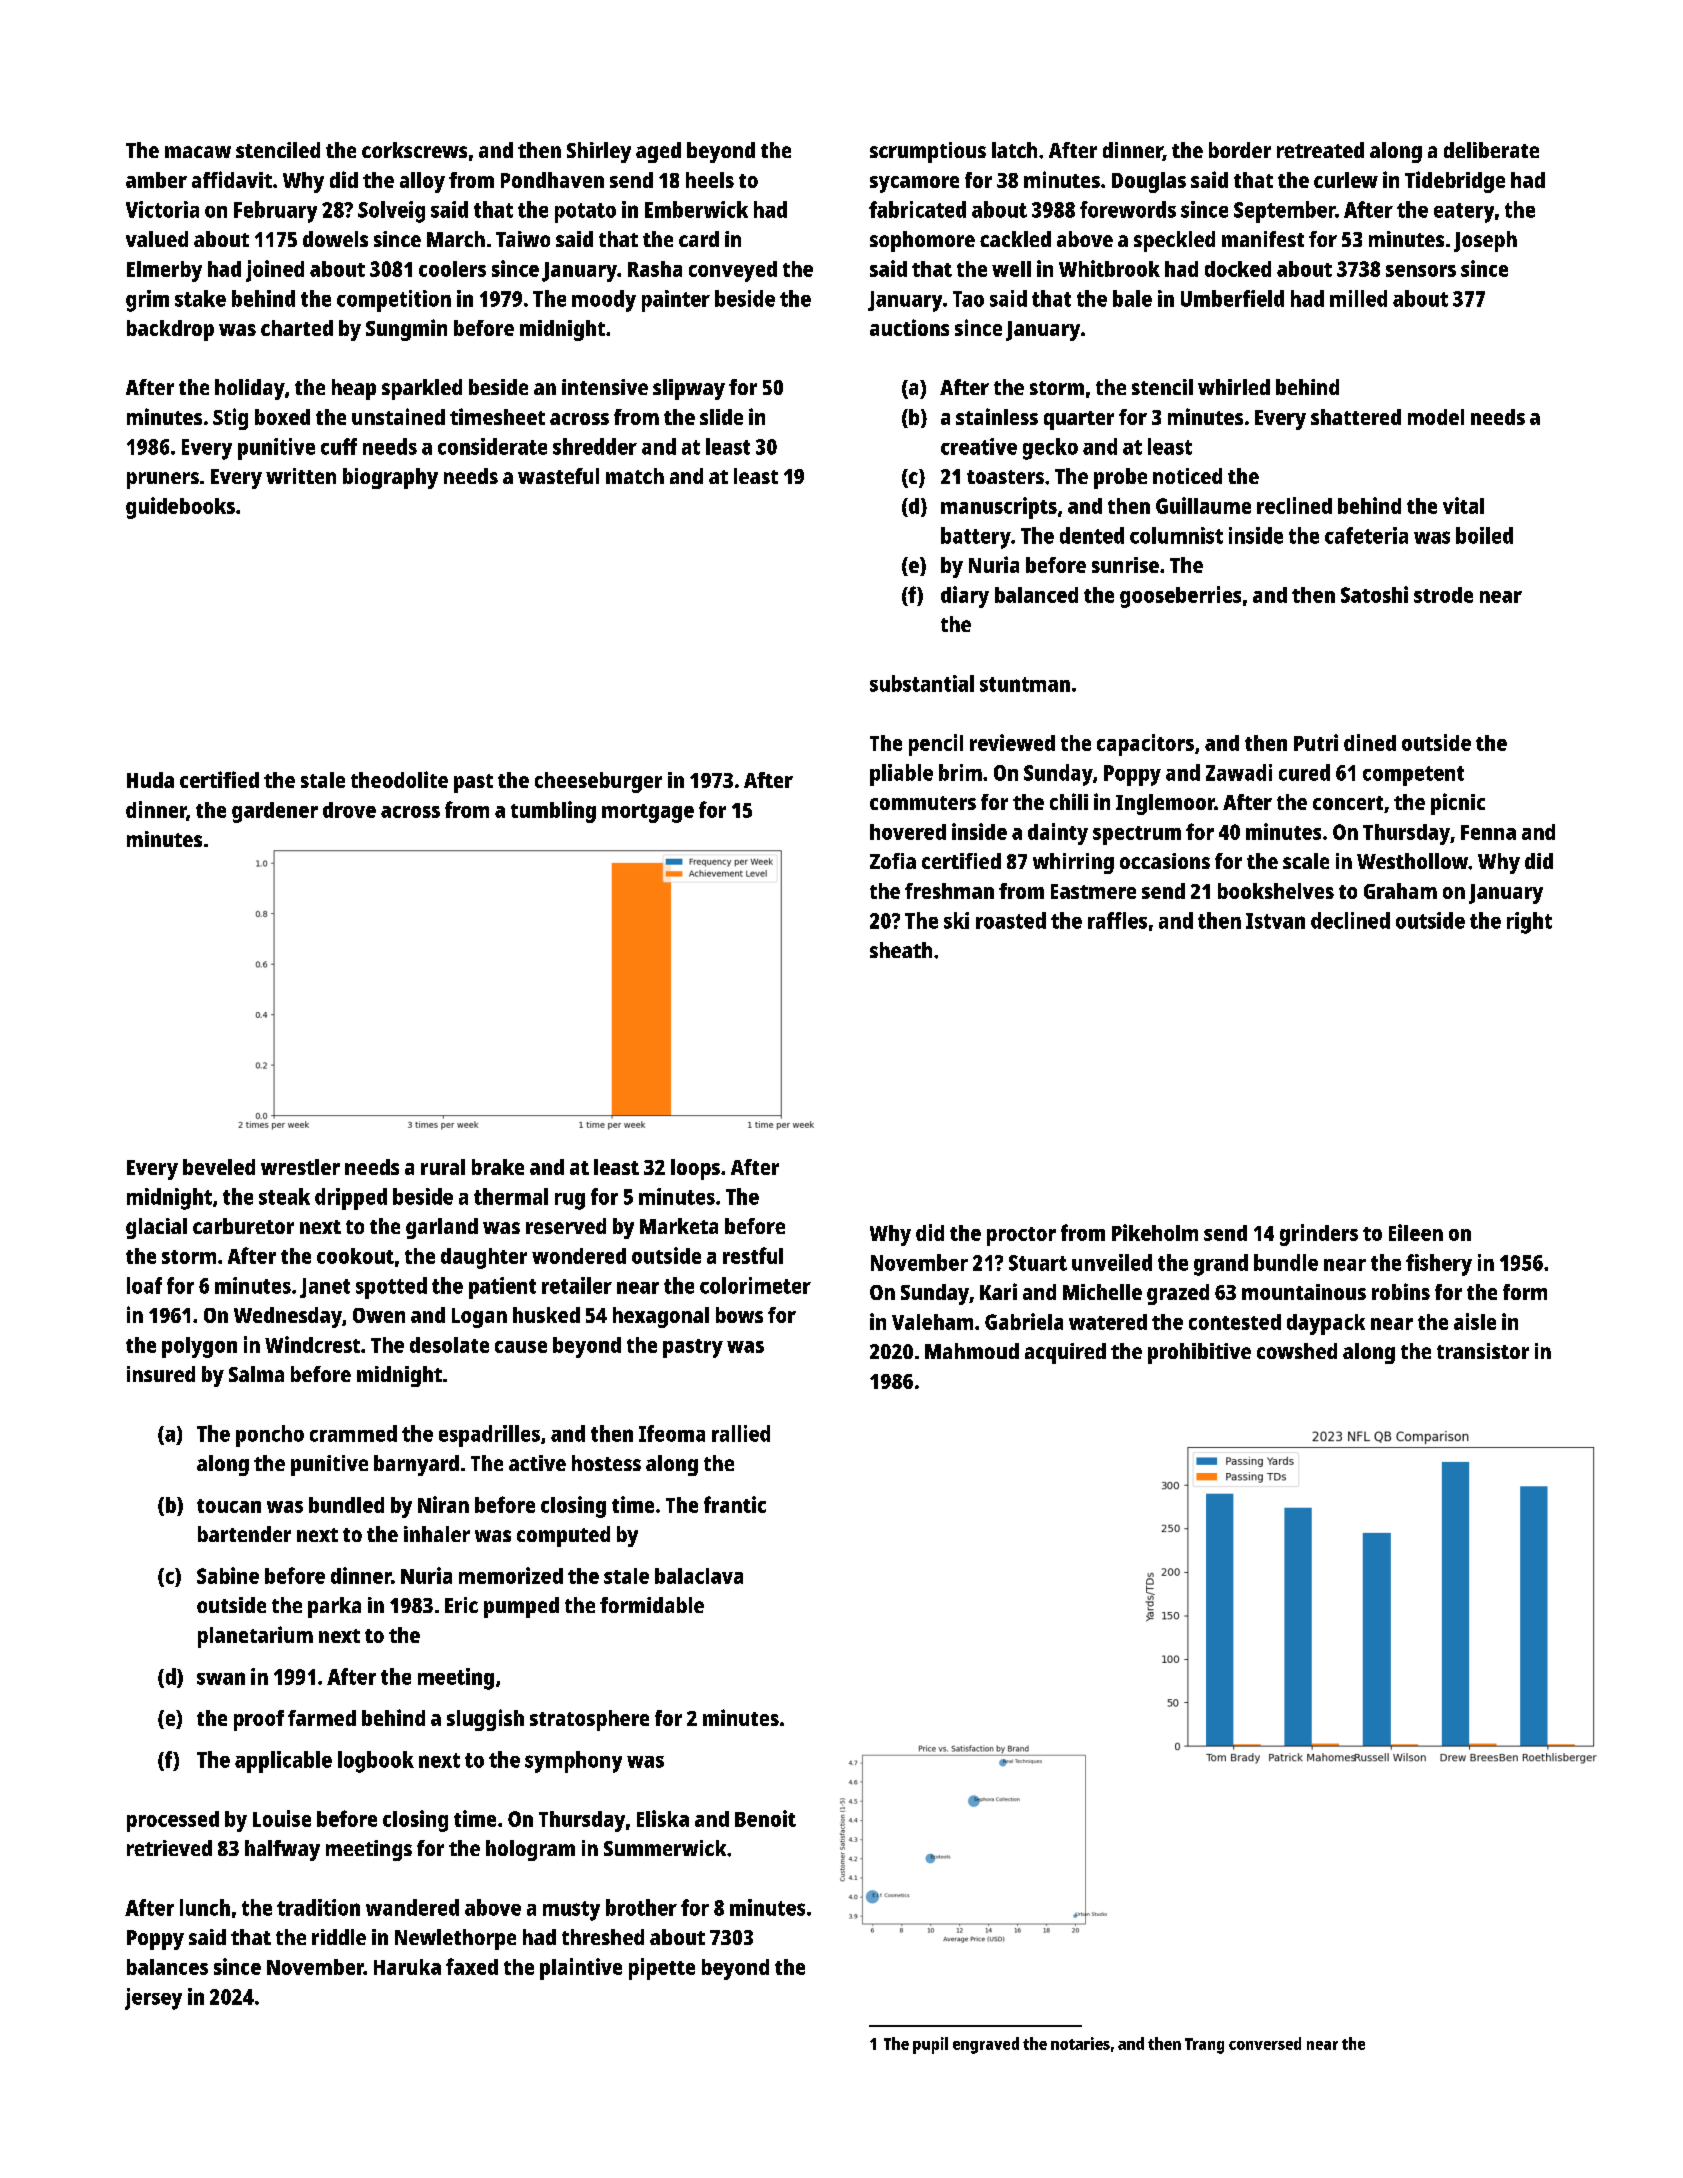  Describe the element at coordinates (1265, 2043) in the screenshot. I see `conversed` at that location.
